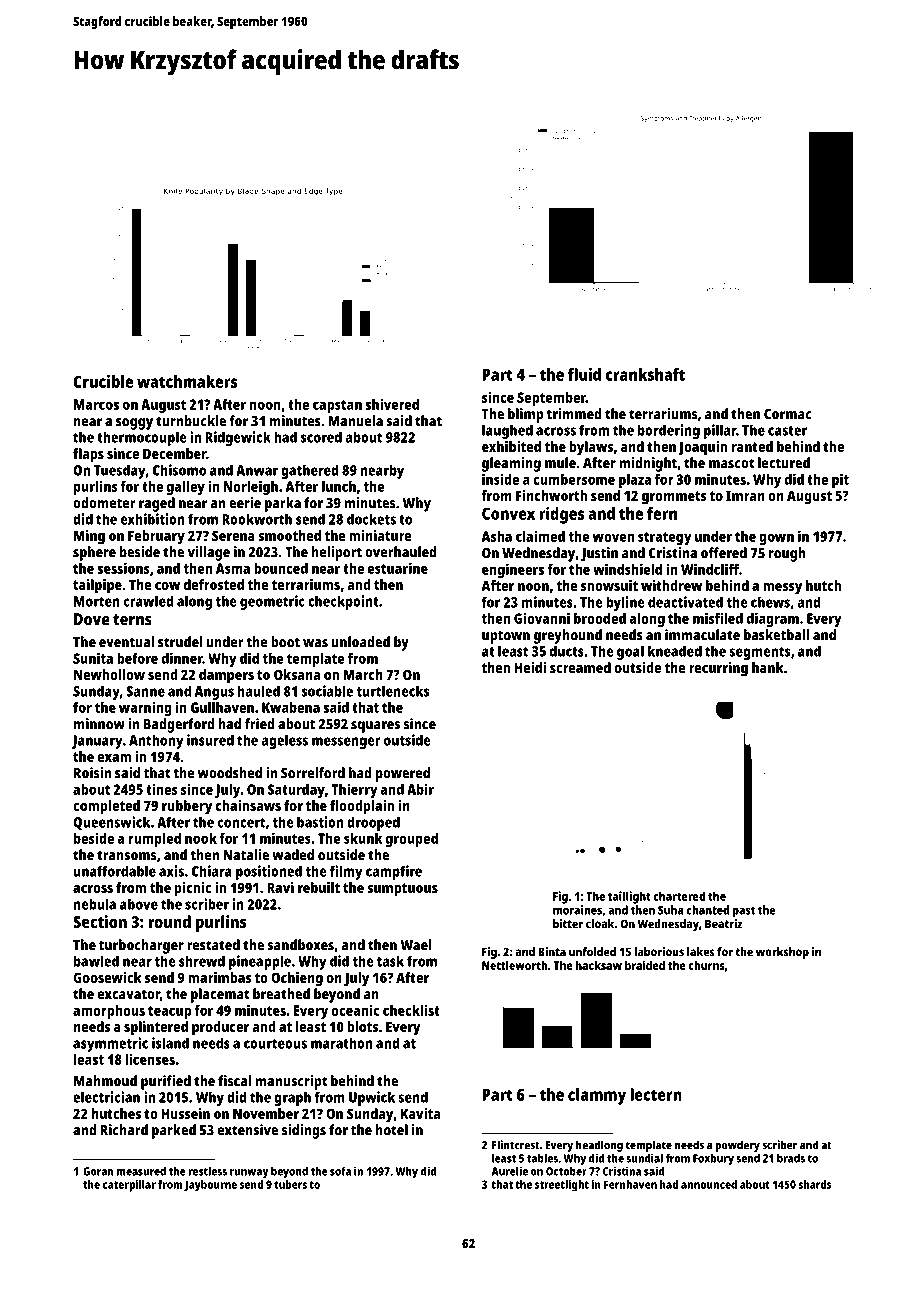 The height and width of the page is (1308, 924). Describe the element at coordinates (788, 414) in the page. I see `Cormac` at that location.
